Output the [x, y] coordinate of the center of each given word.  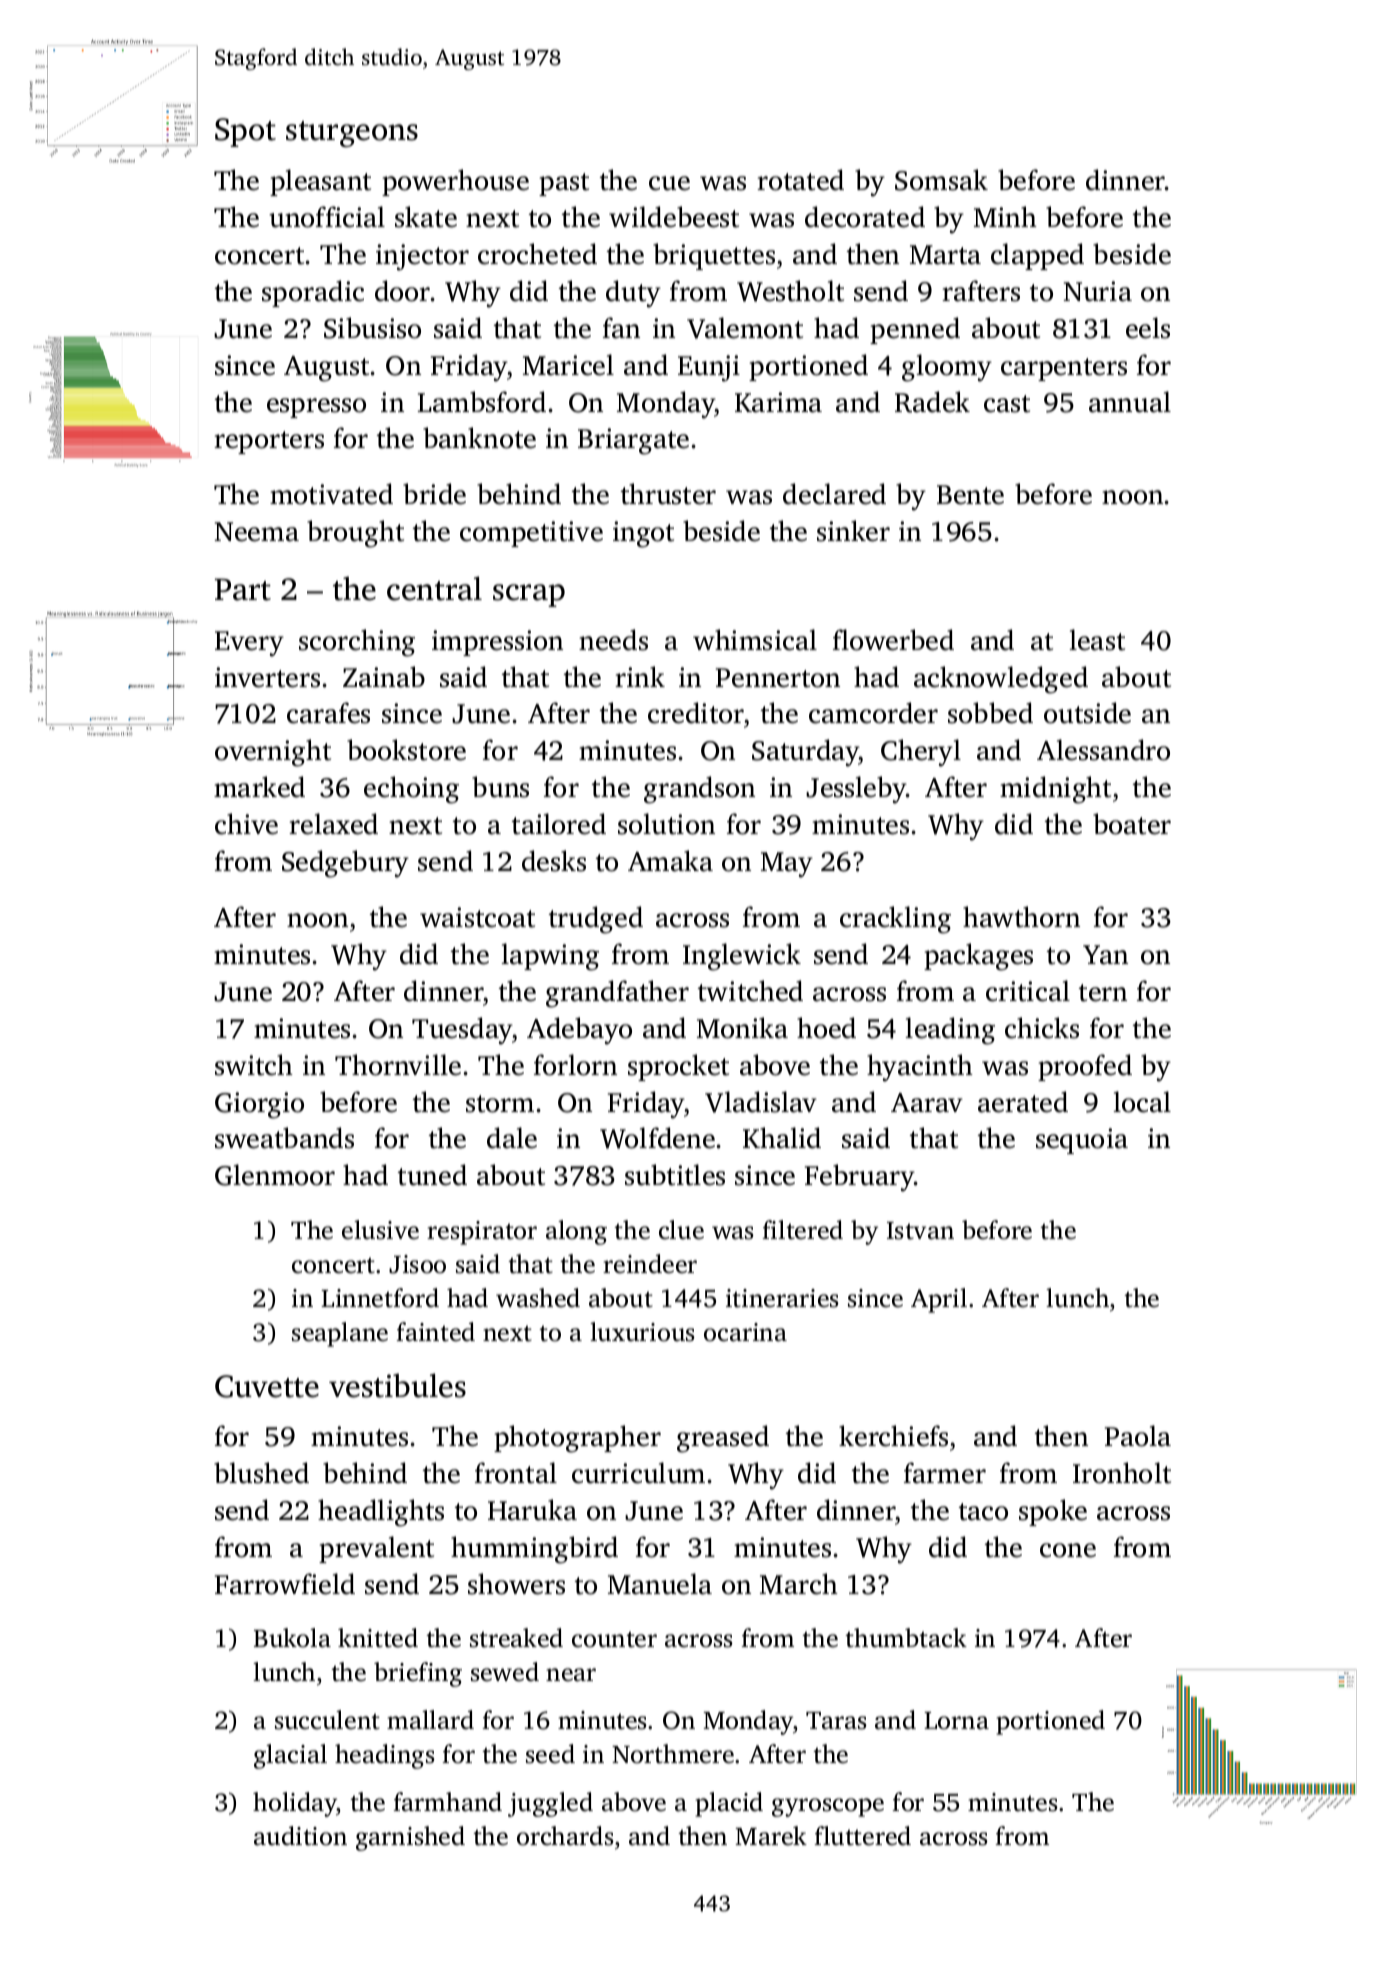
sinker [853, 531]
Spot [245, 132]
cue [669, 183]
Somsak [941, 180]
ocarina [745, 1332]
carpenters [1064, 369]
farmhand [447, 1802]
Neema [256, 532]
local [1142, 1102]
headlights [381, 1513]
